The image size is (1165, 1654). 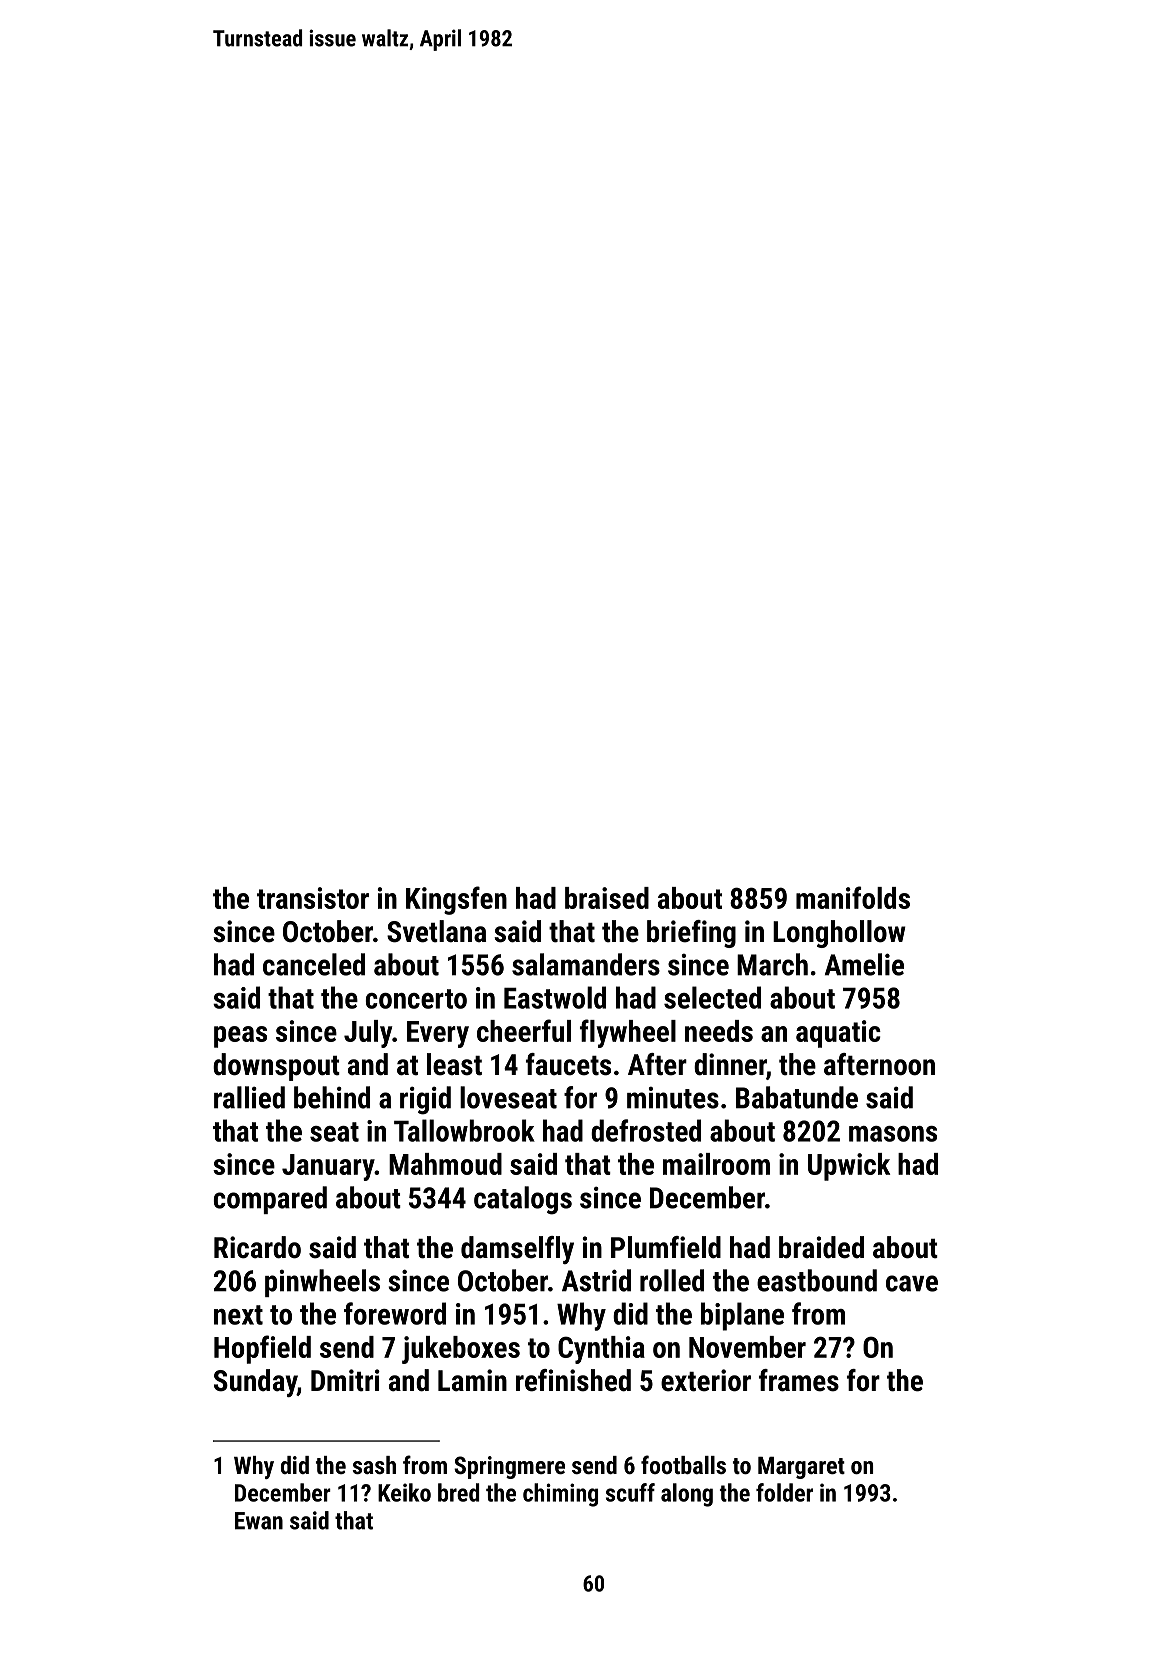 What do you see at coordinates (328, 1167) in the screenshot?
I see `January` at bounding box center [328, 1167].
